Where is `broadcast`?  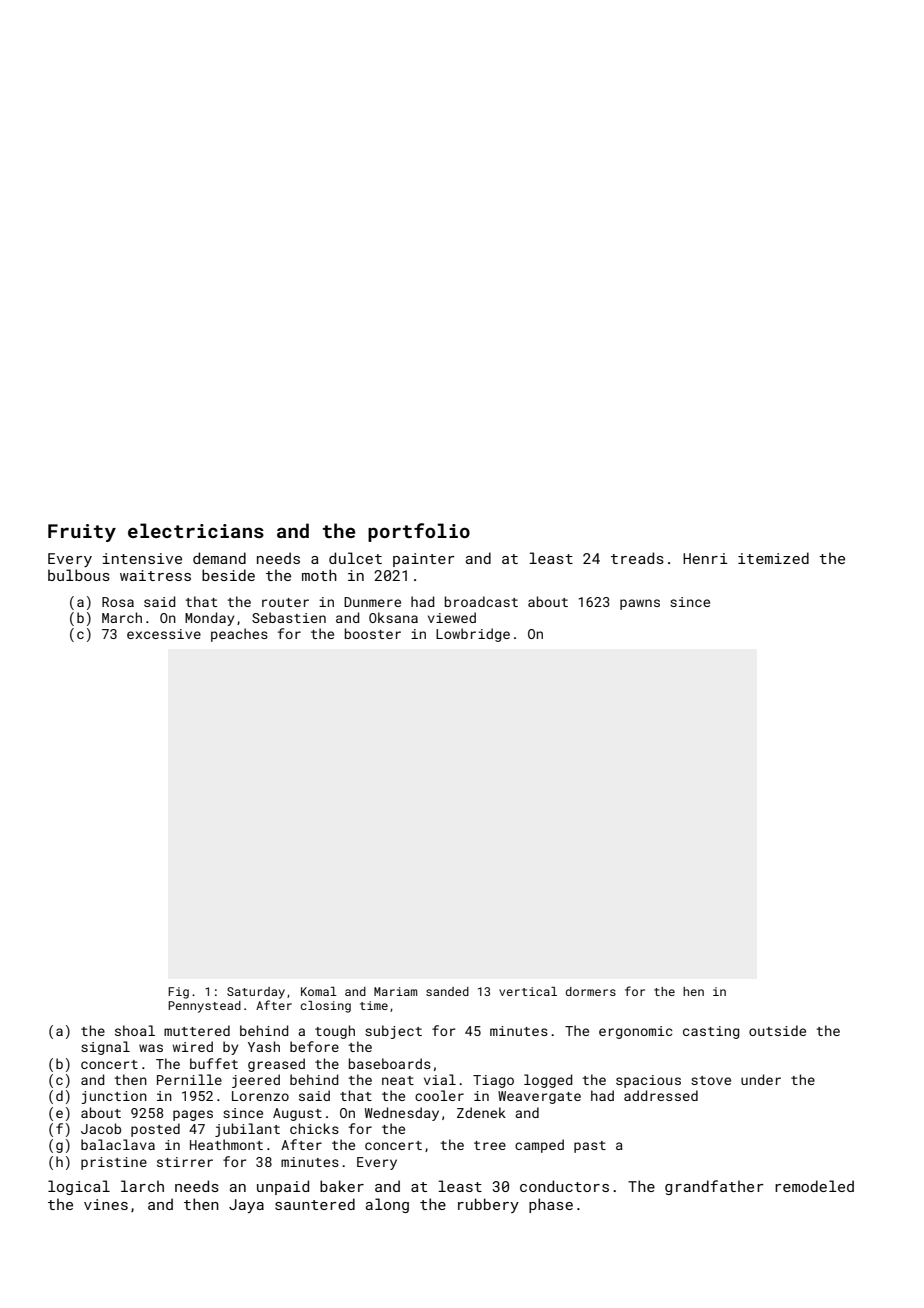
broadcast is located at coordinates (481, 601).
